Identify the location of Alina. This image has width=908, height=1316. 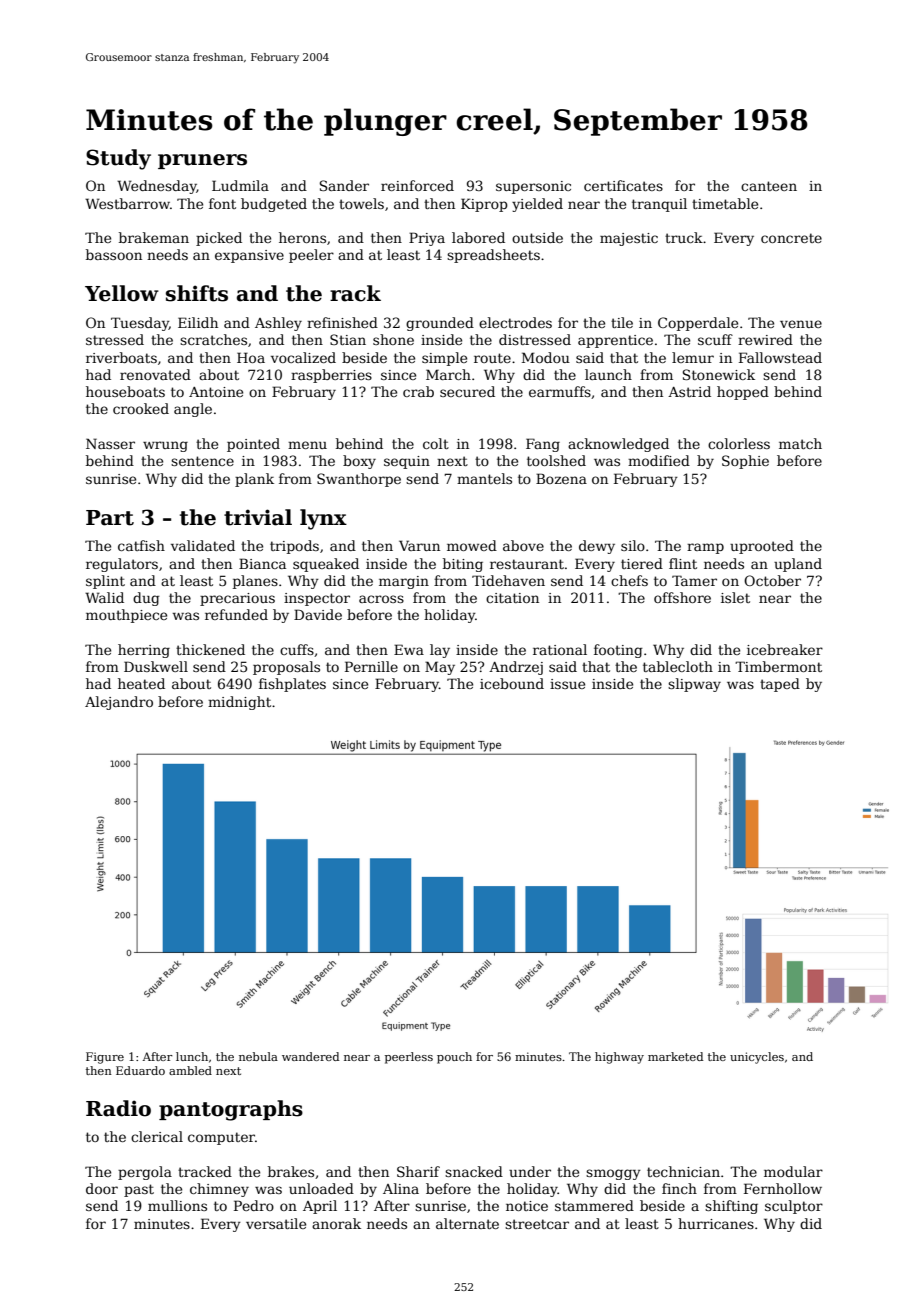
(401, 1188).
